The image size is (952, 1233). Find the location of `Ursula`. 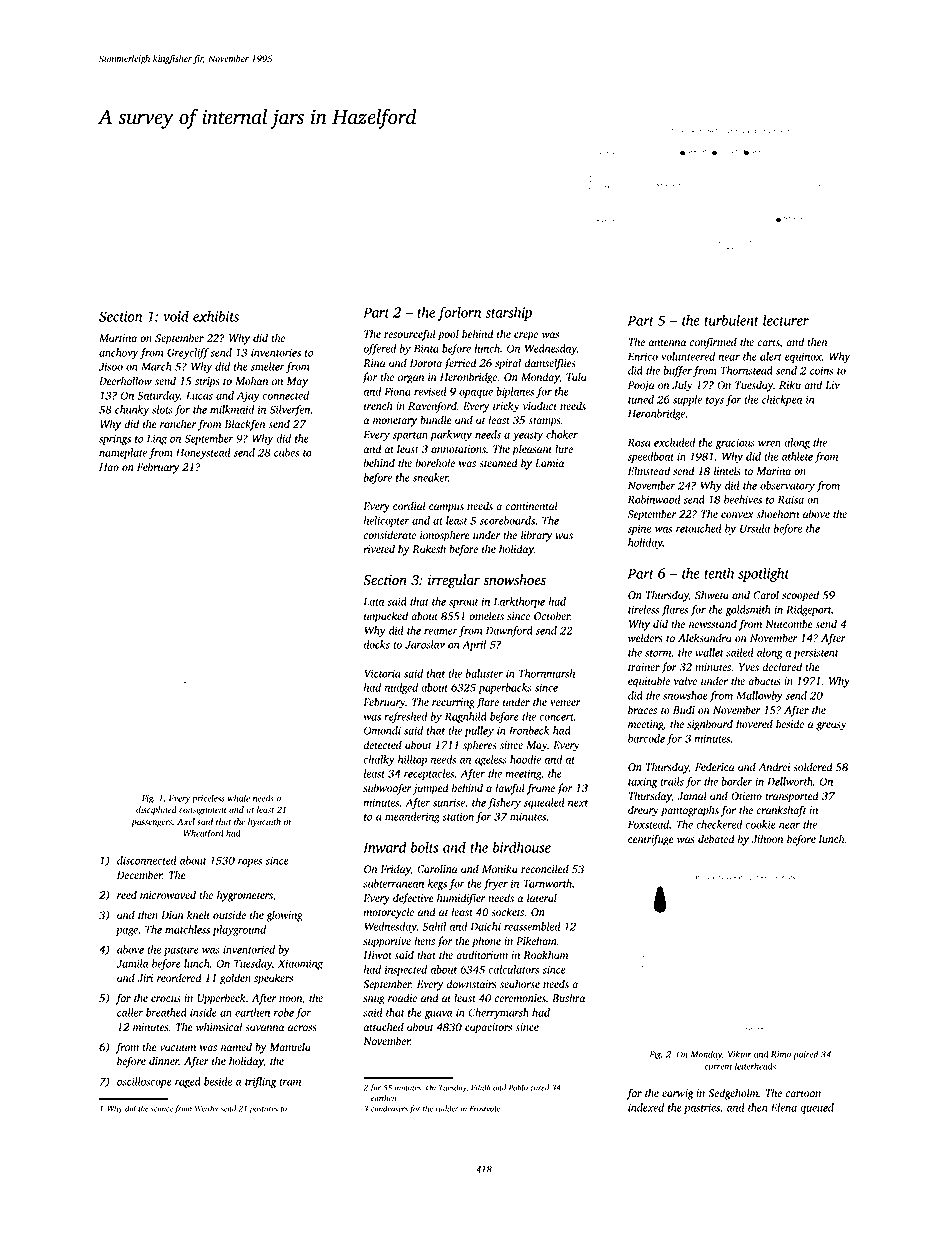

Ursula is located at coordinates (755, 528).
